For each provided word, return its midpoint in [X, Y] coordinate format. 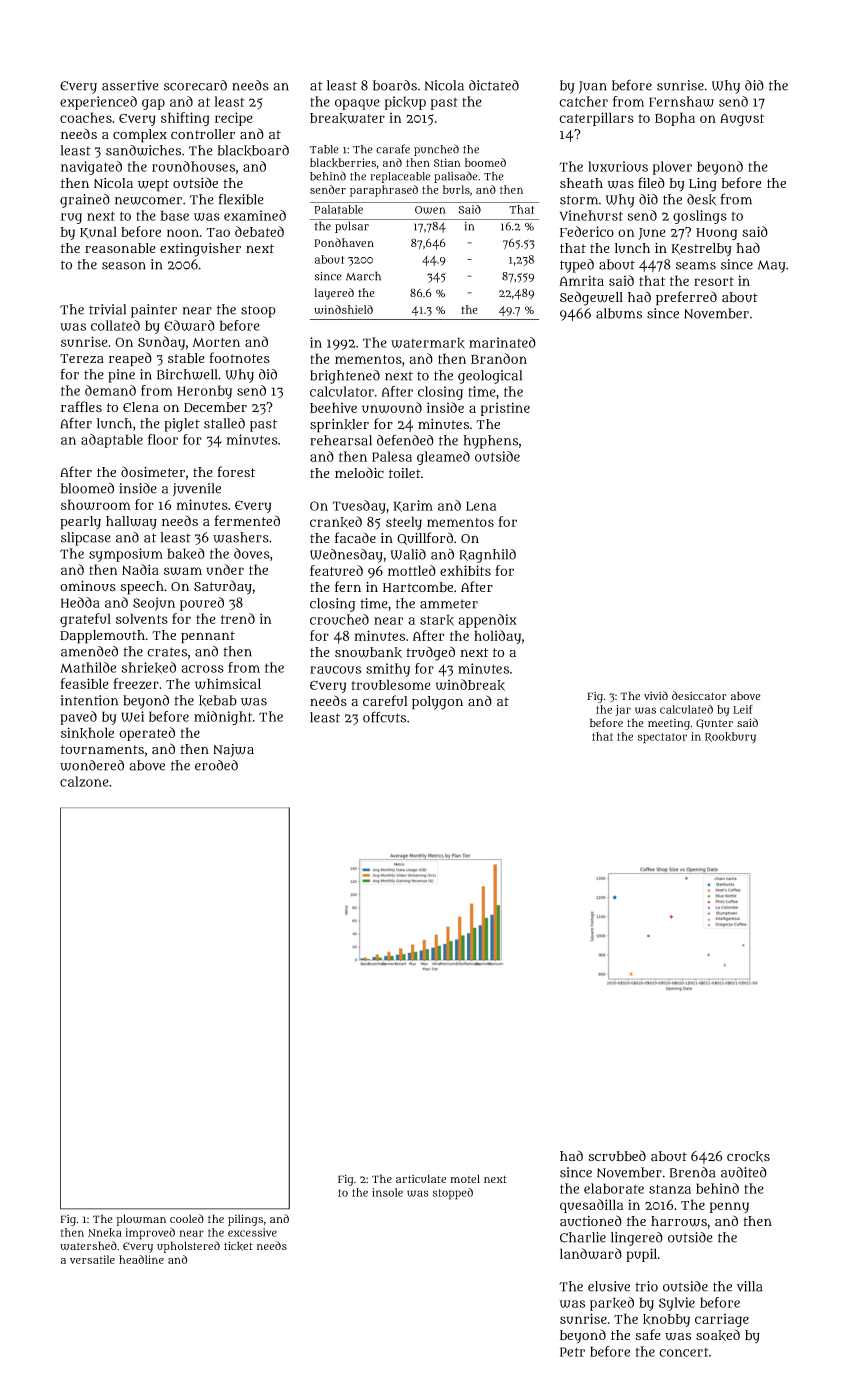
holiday [497, 637]
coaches [86, 117]
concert [684, 1352]
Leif [743, 709]
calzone [84, 781]
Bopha [675, 119]
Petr [572, 1352]
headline [141, 1259]
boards [395, 85]
